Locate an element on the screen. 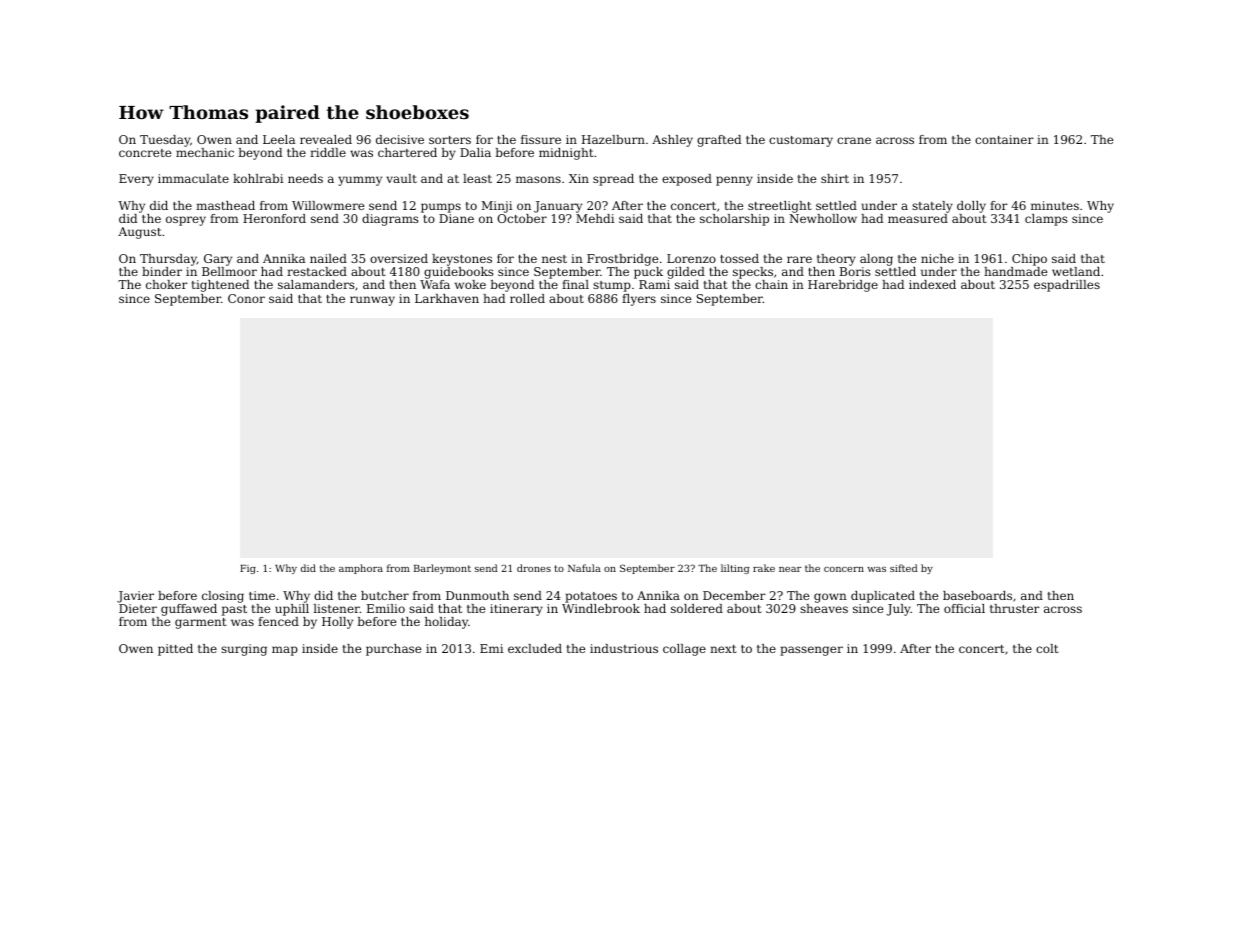 Image resolution: width=1233 pixels, height=952 pixels. container is located at coordinates (1004, 139).
